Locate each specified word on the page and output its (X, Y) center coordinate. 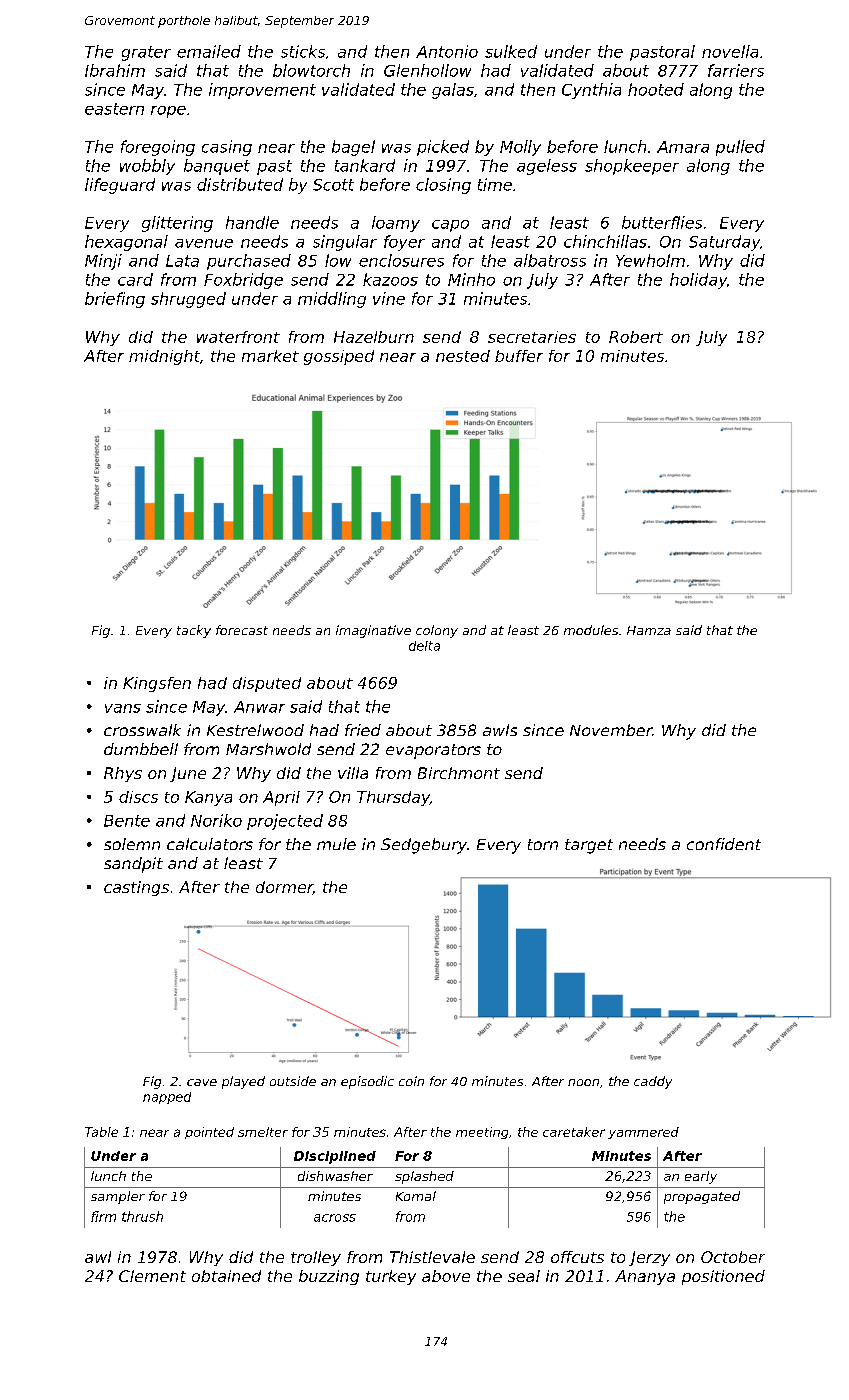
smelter (263, 1132)
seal (524, 1276)
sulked (511, 51)
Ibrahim (115, 70)
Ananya (645, 1277)
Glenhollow (427, 70)
